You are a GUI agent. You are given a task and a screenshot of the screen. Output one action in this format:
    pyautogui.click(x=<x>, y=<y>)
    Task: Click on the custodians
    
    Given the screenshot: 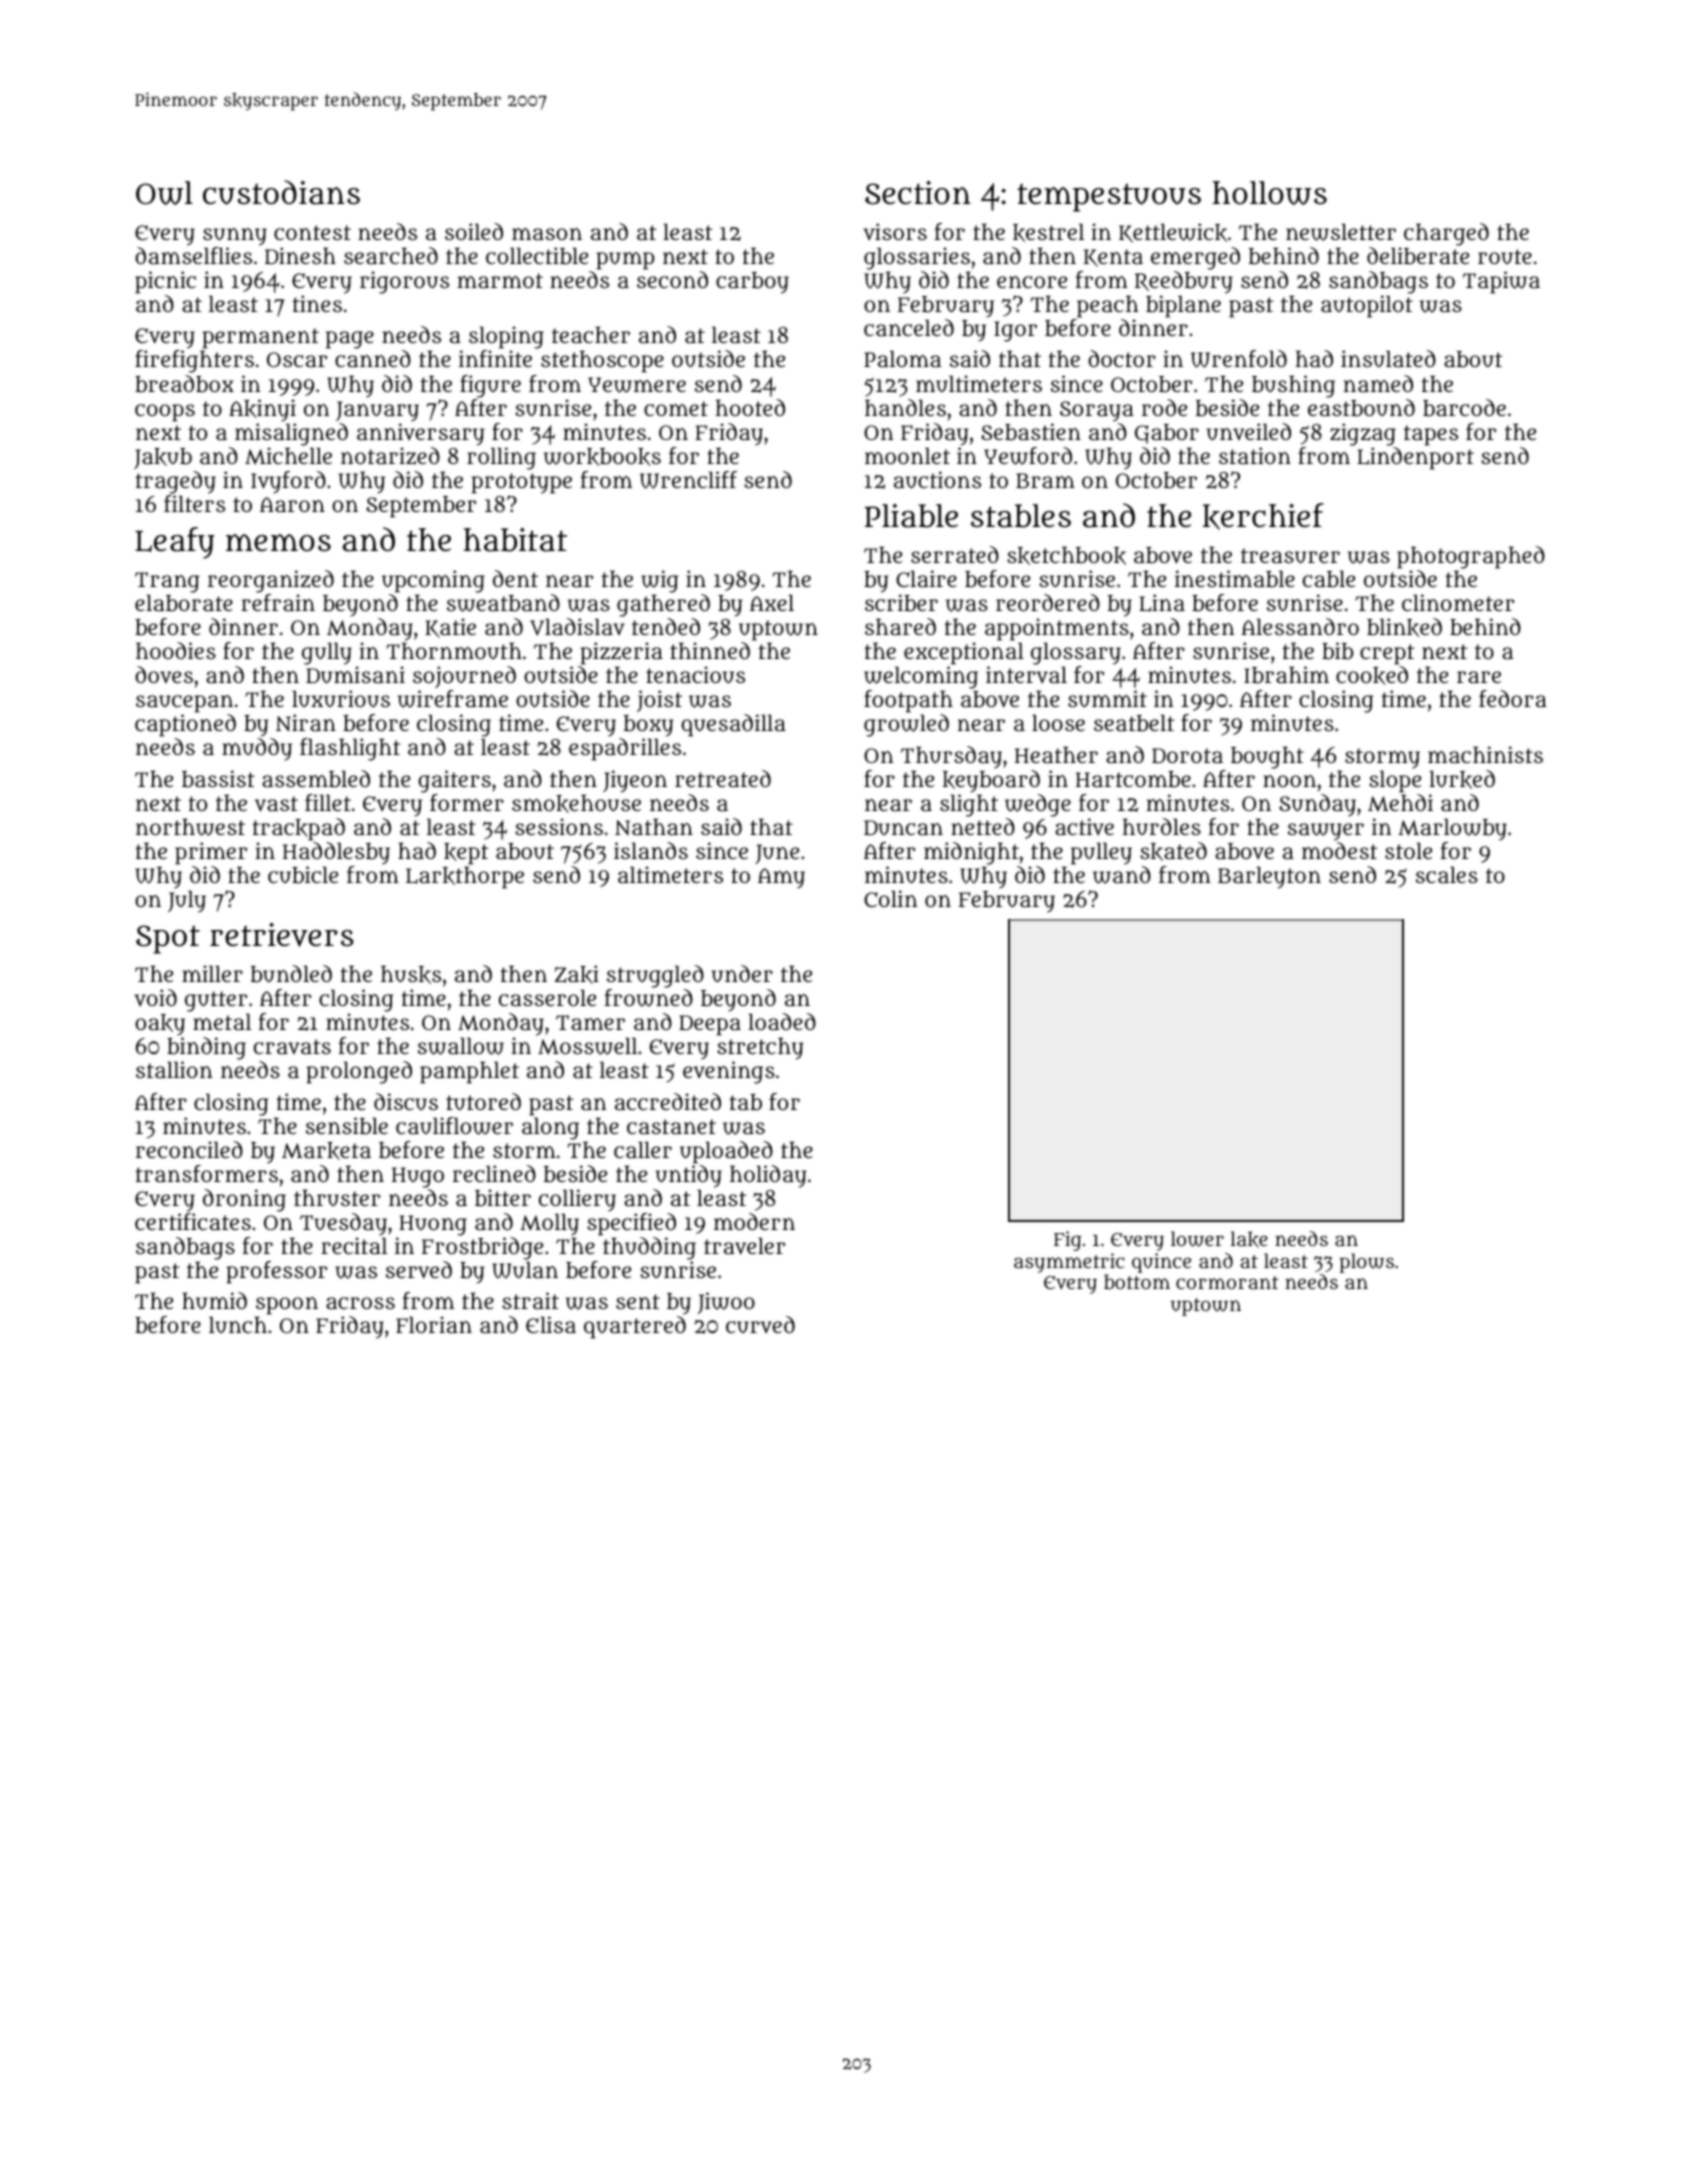 What is the action you would take?
    pyautogui.click(x=281, y=192)
